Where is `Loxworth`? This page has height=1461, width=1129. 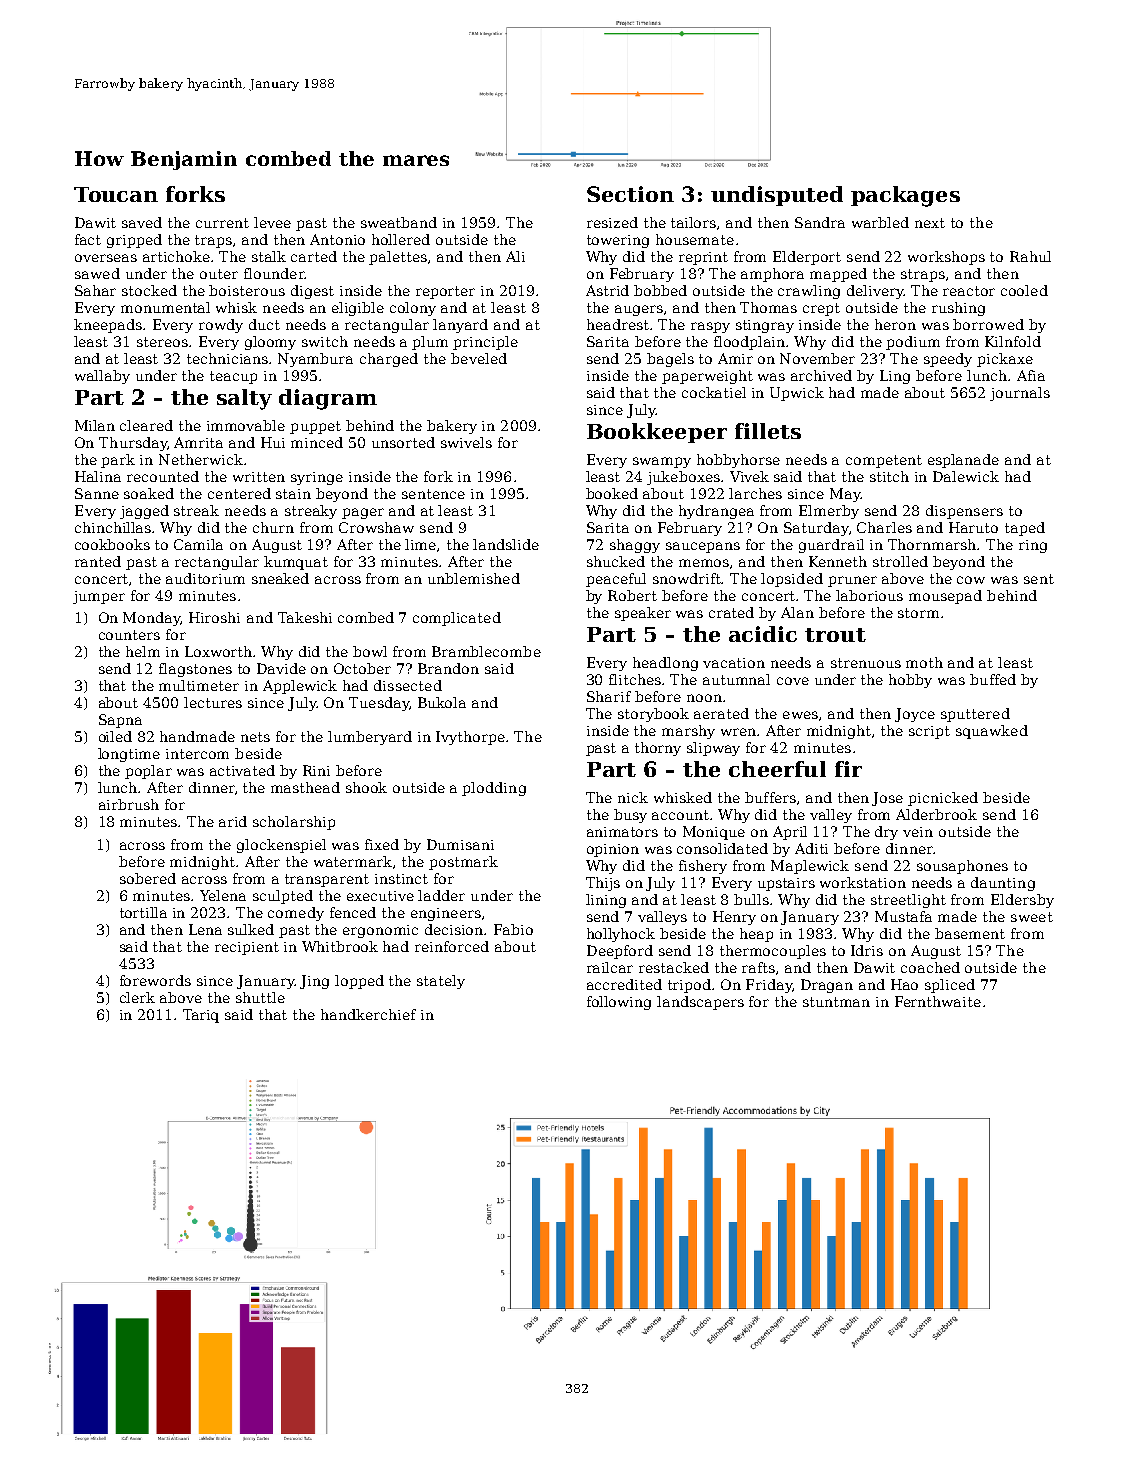
Loxworth is located at coordinates (218, 651).
